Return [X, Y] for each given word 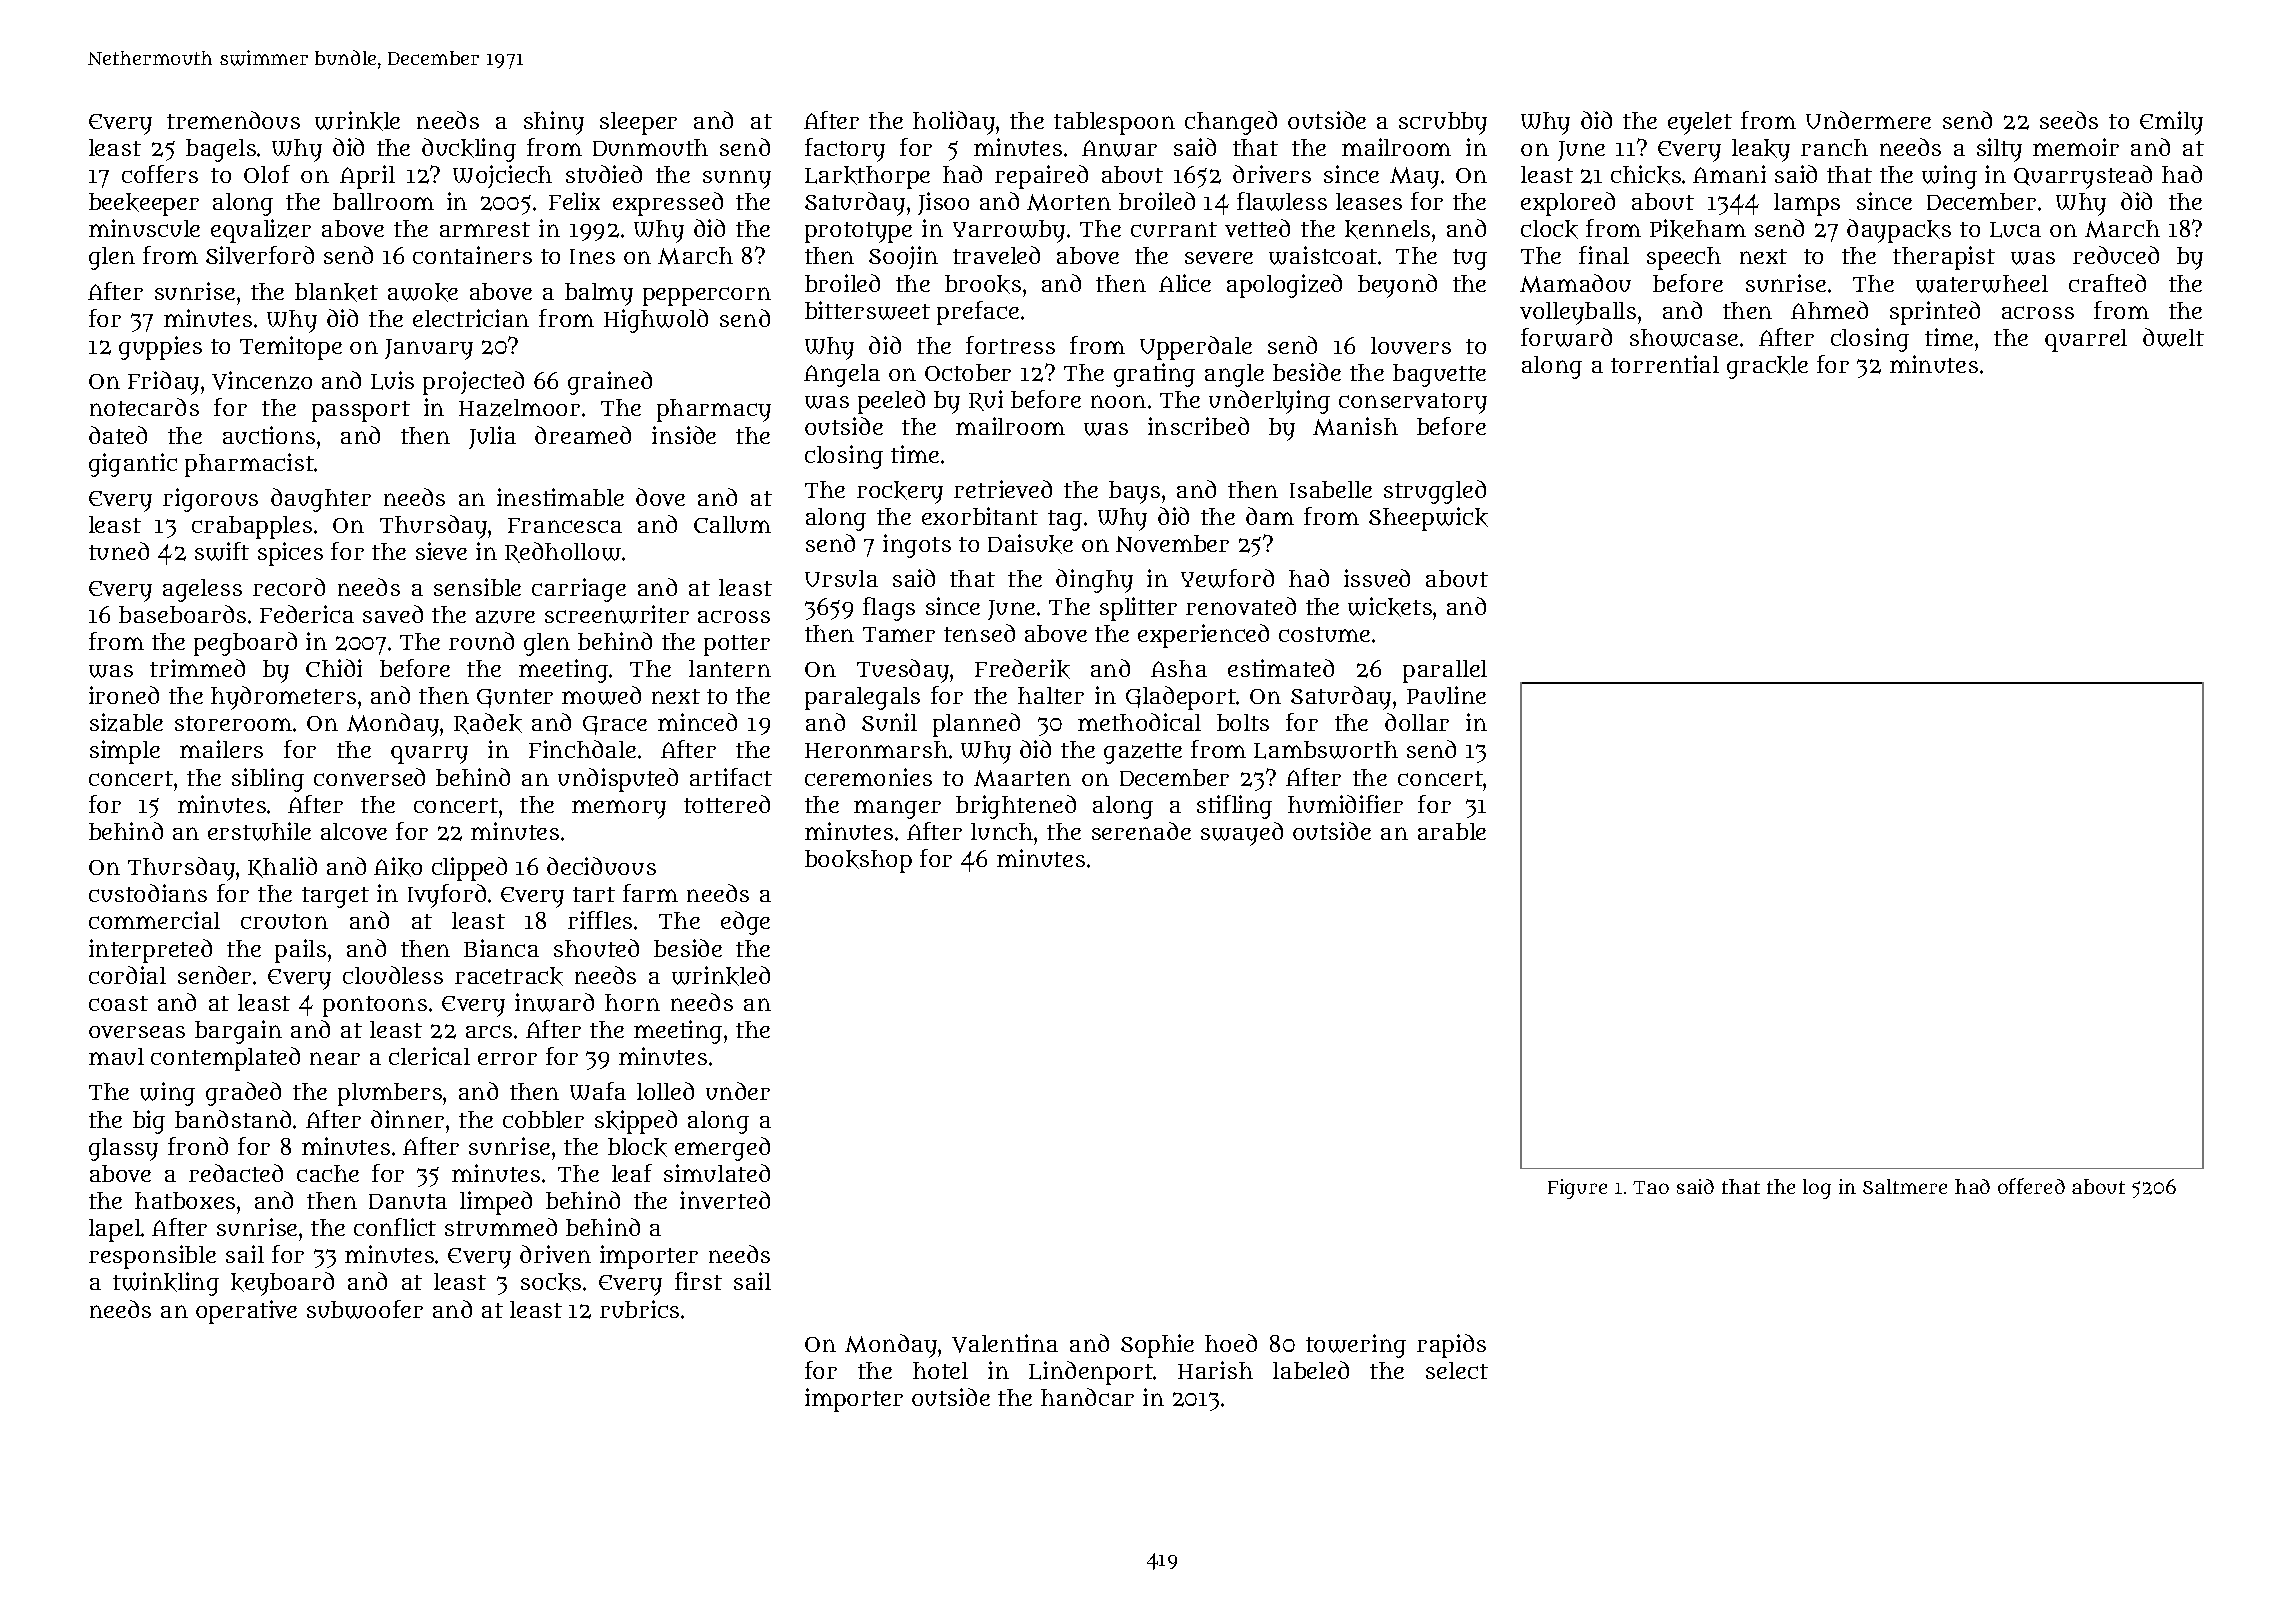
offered [2031, 1186]
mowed [601, 695]
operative [246, 1312]
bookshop [858, 861]
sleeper [638, 123]
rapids [1451, 1346]
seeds [2069, 120]
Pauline [1446, 695]
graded [243, 1094]
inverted [725, 1200]
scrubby [1443, 123]
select [1457, 1370]
